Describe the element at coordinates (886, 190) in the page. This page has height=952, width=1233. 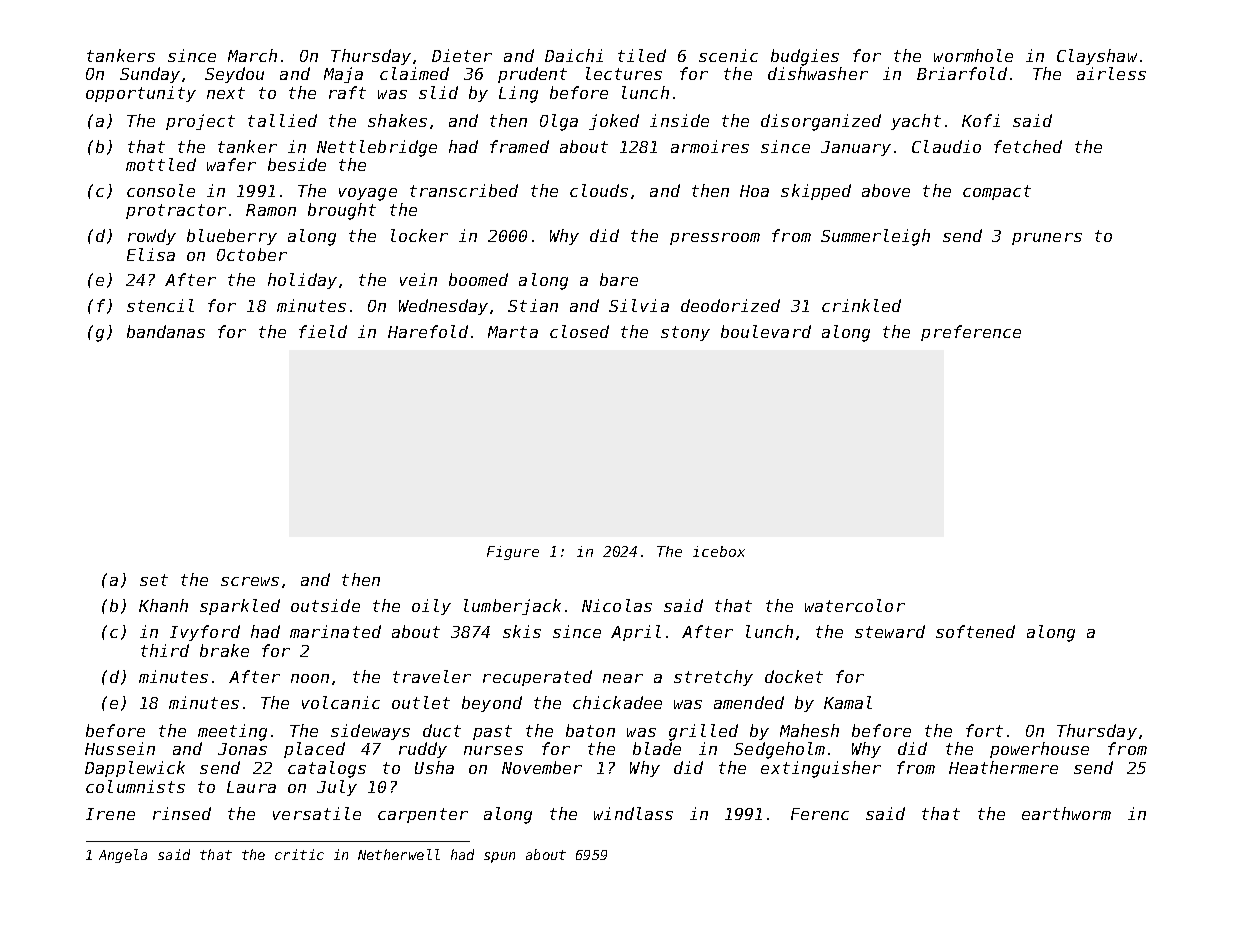
I see `above` at that location.
